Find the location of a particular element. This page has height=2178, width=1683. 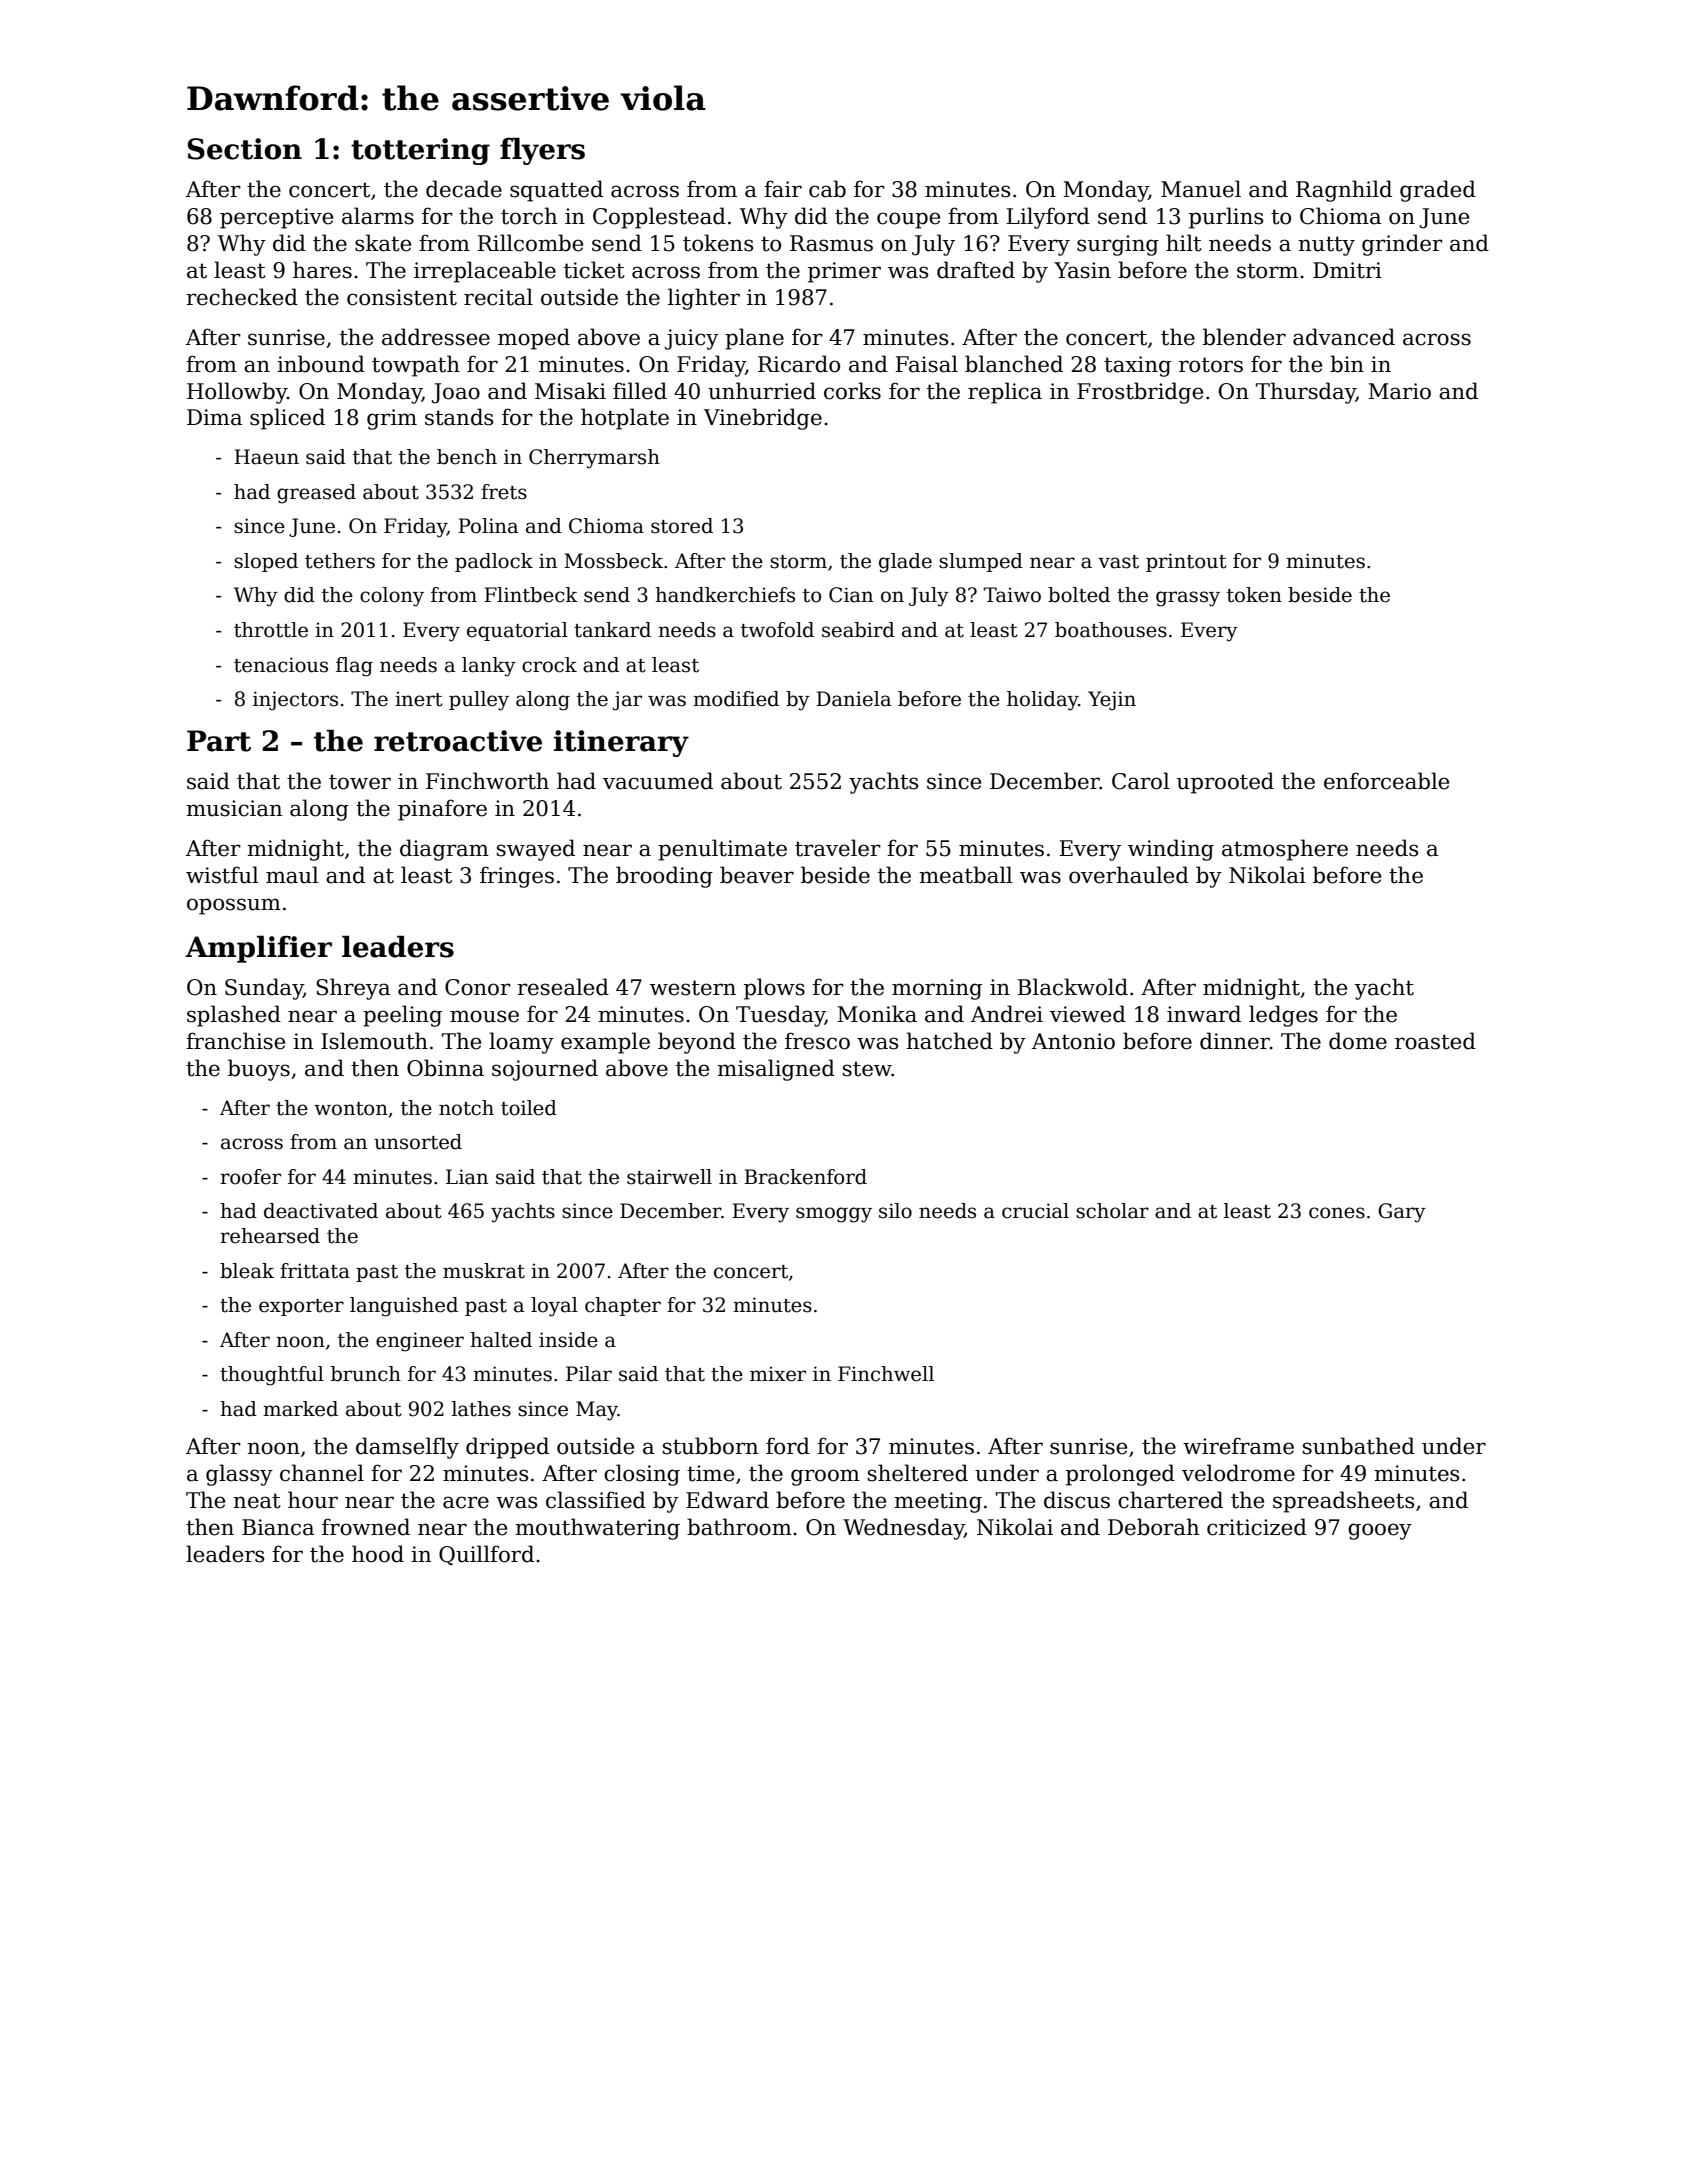

Ragnhild is located at coordinates (1344, 191).
